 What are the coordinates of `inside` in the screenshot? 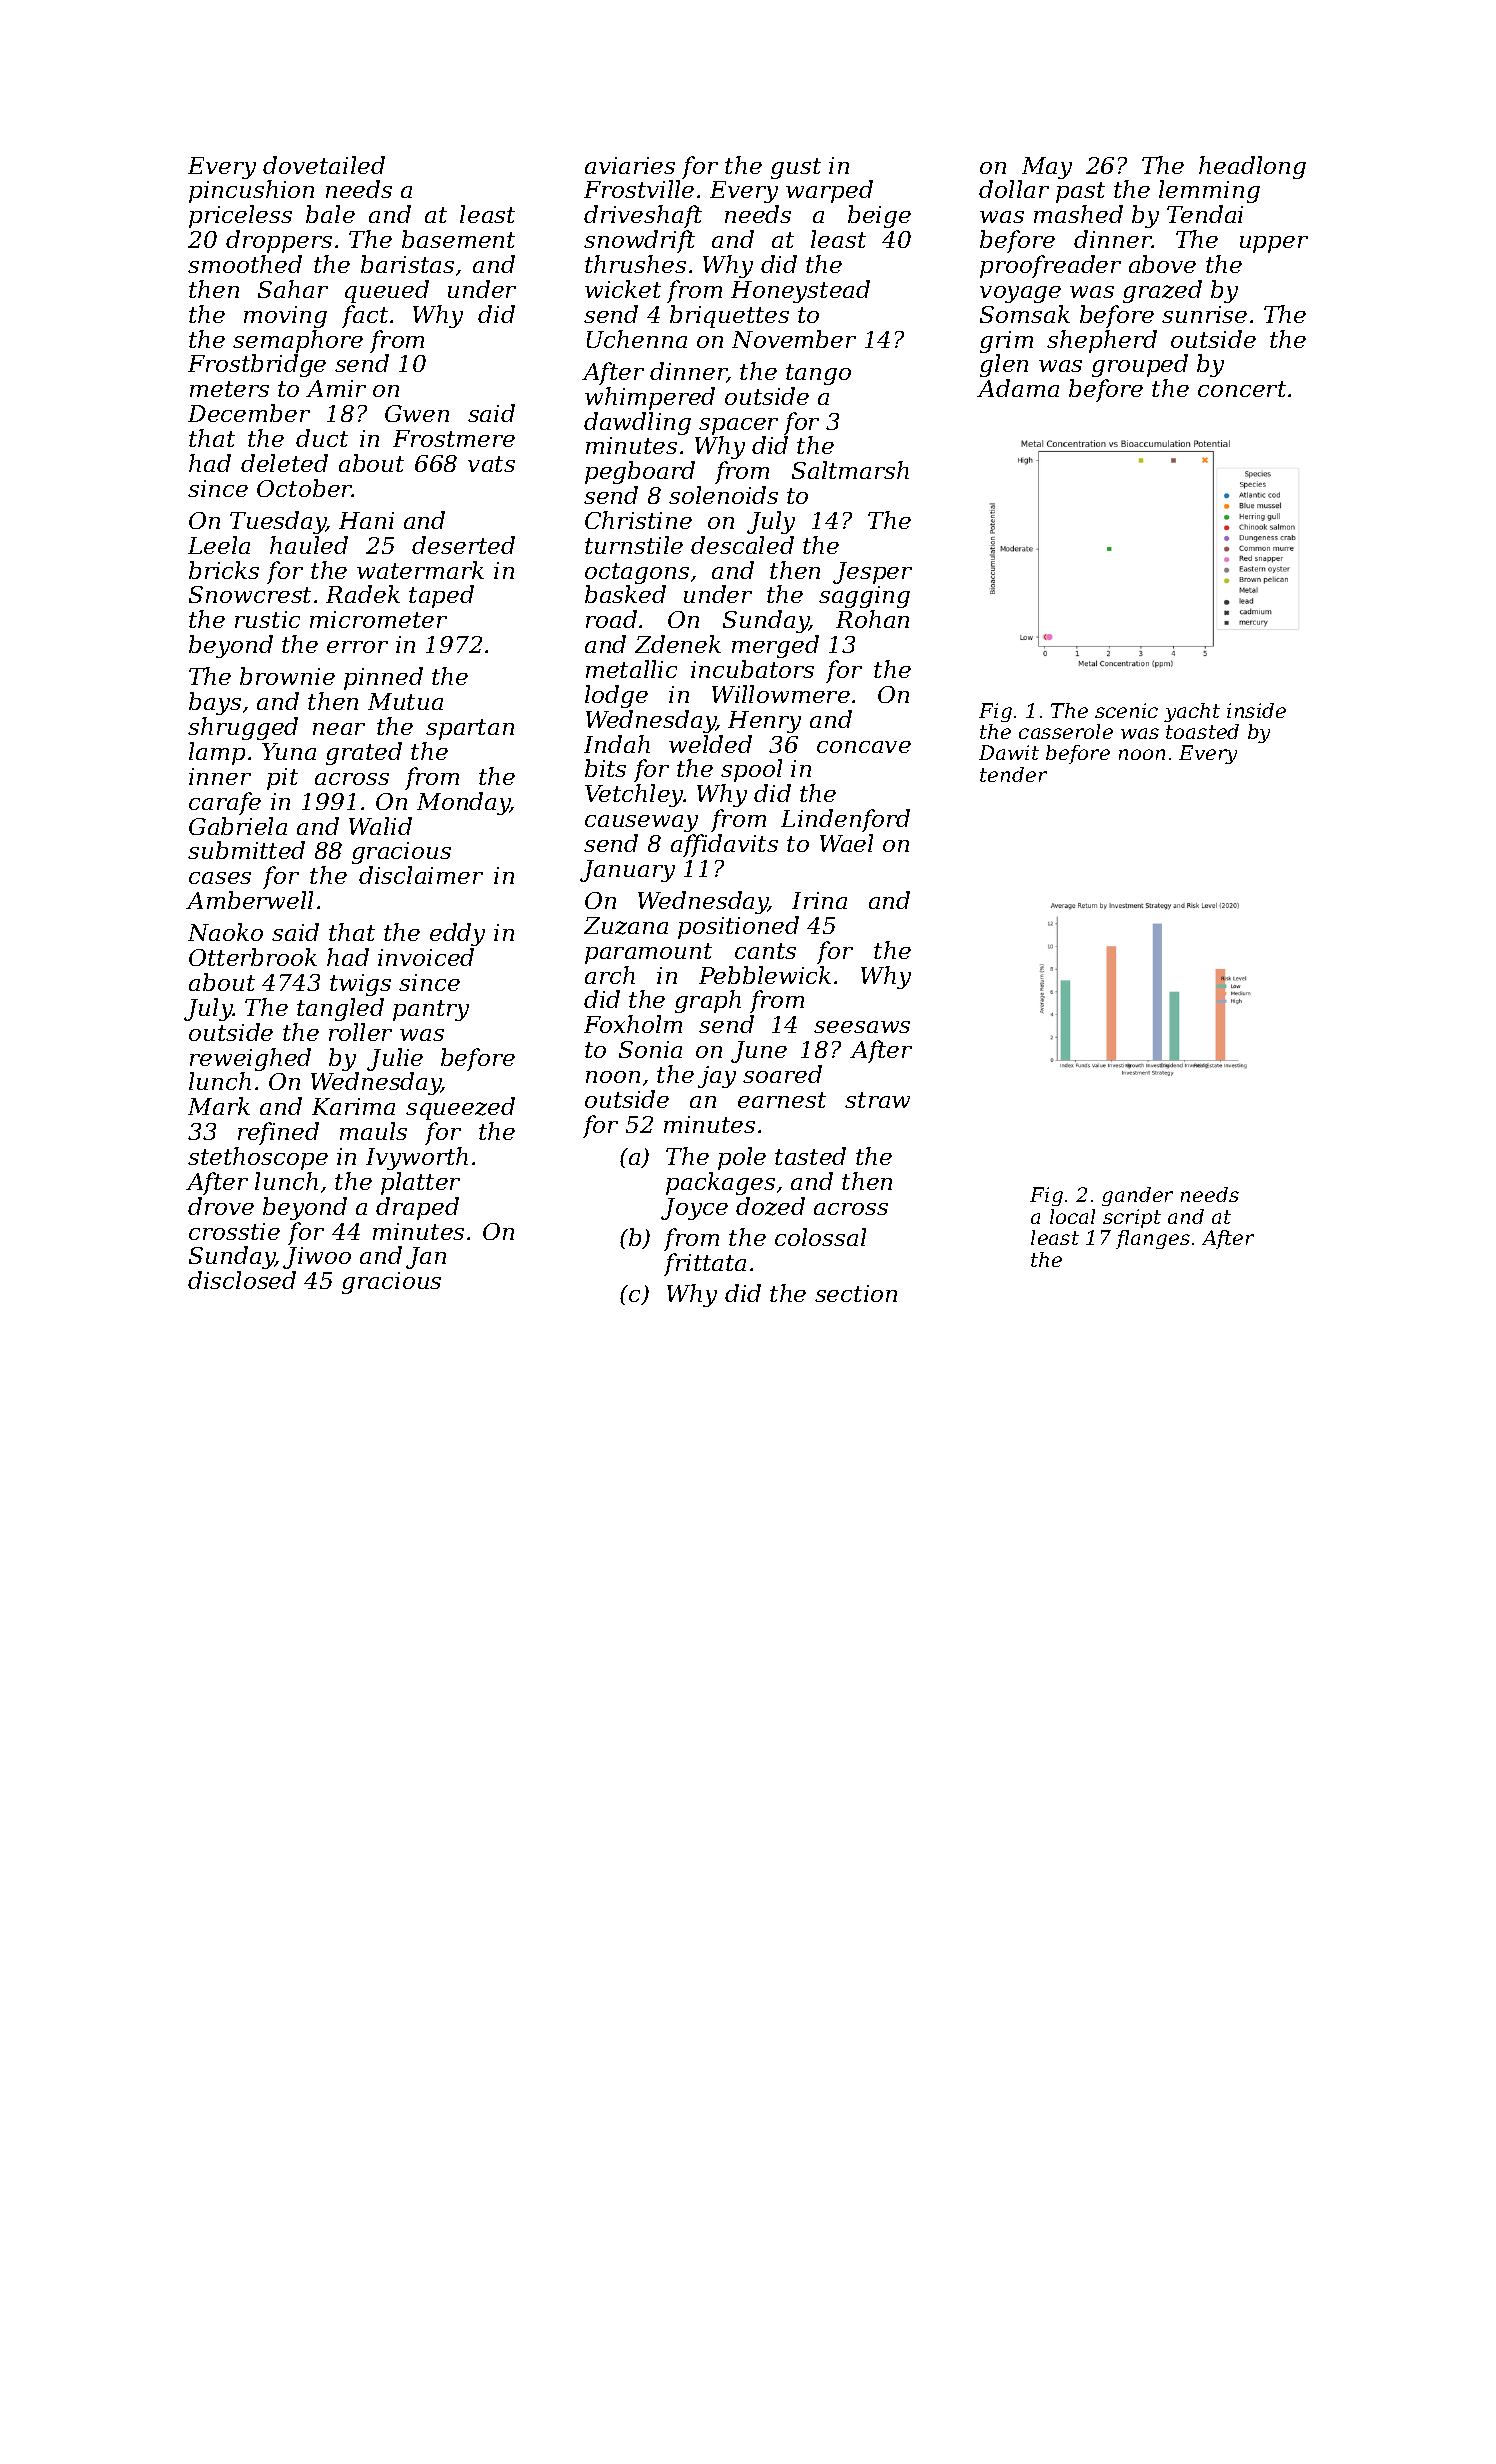 It's located at (1256, 710).
